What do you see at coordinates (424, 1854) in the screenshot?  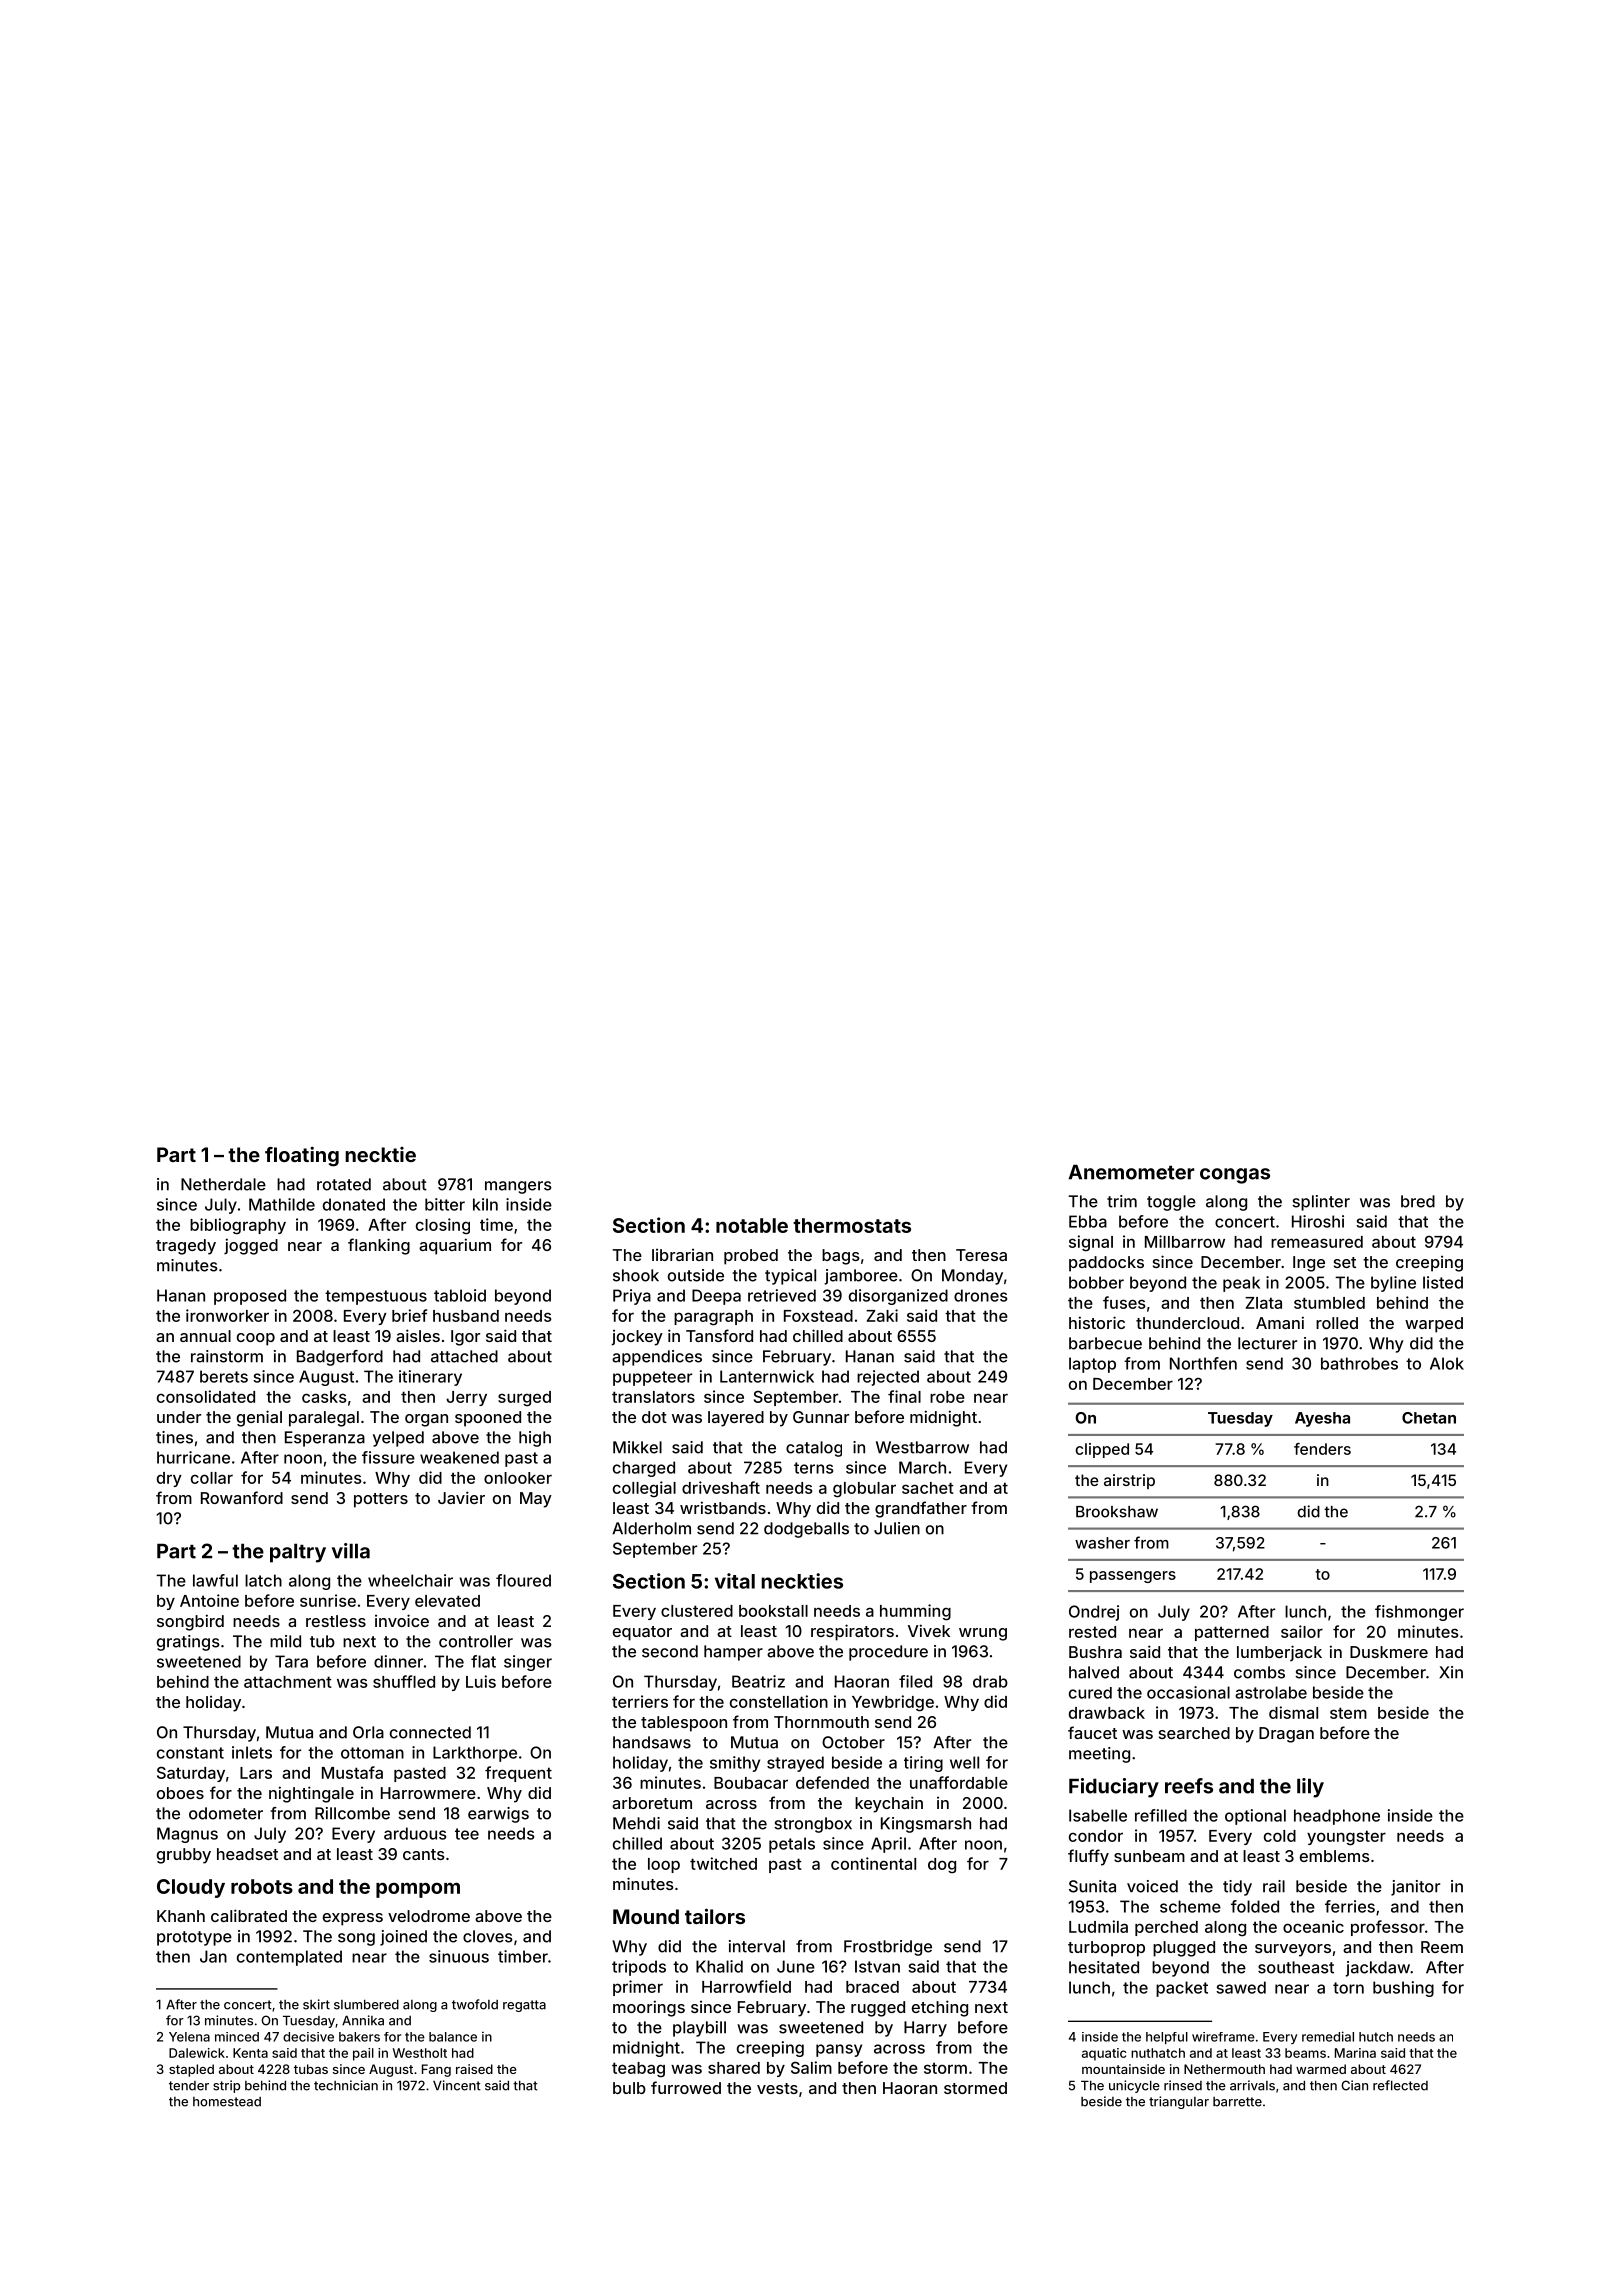 I see `cants` at bounding box center [424, 1854].
